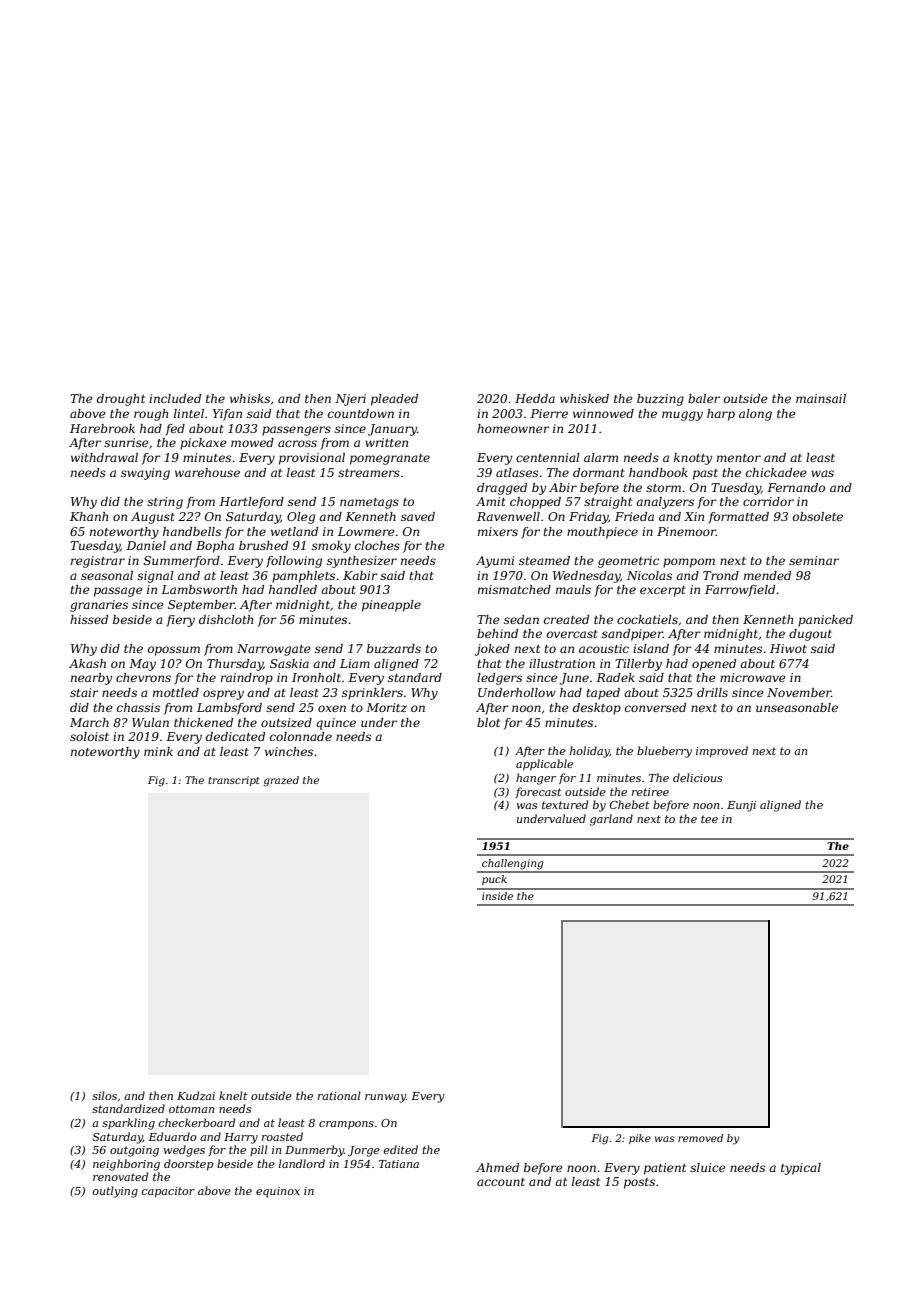 The height and width of the screenshot is (1308, 924). I want to click on Liam, so click(355, 663).
